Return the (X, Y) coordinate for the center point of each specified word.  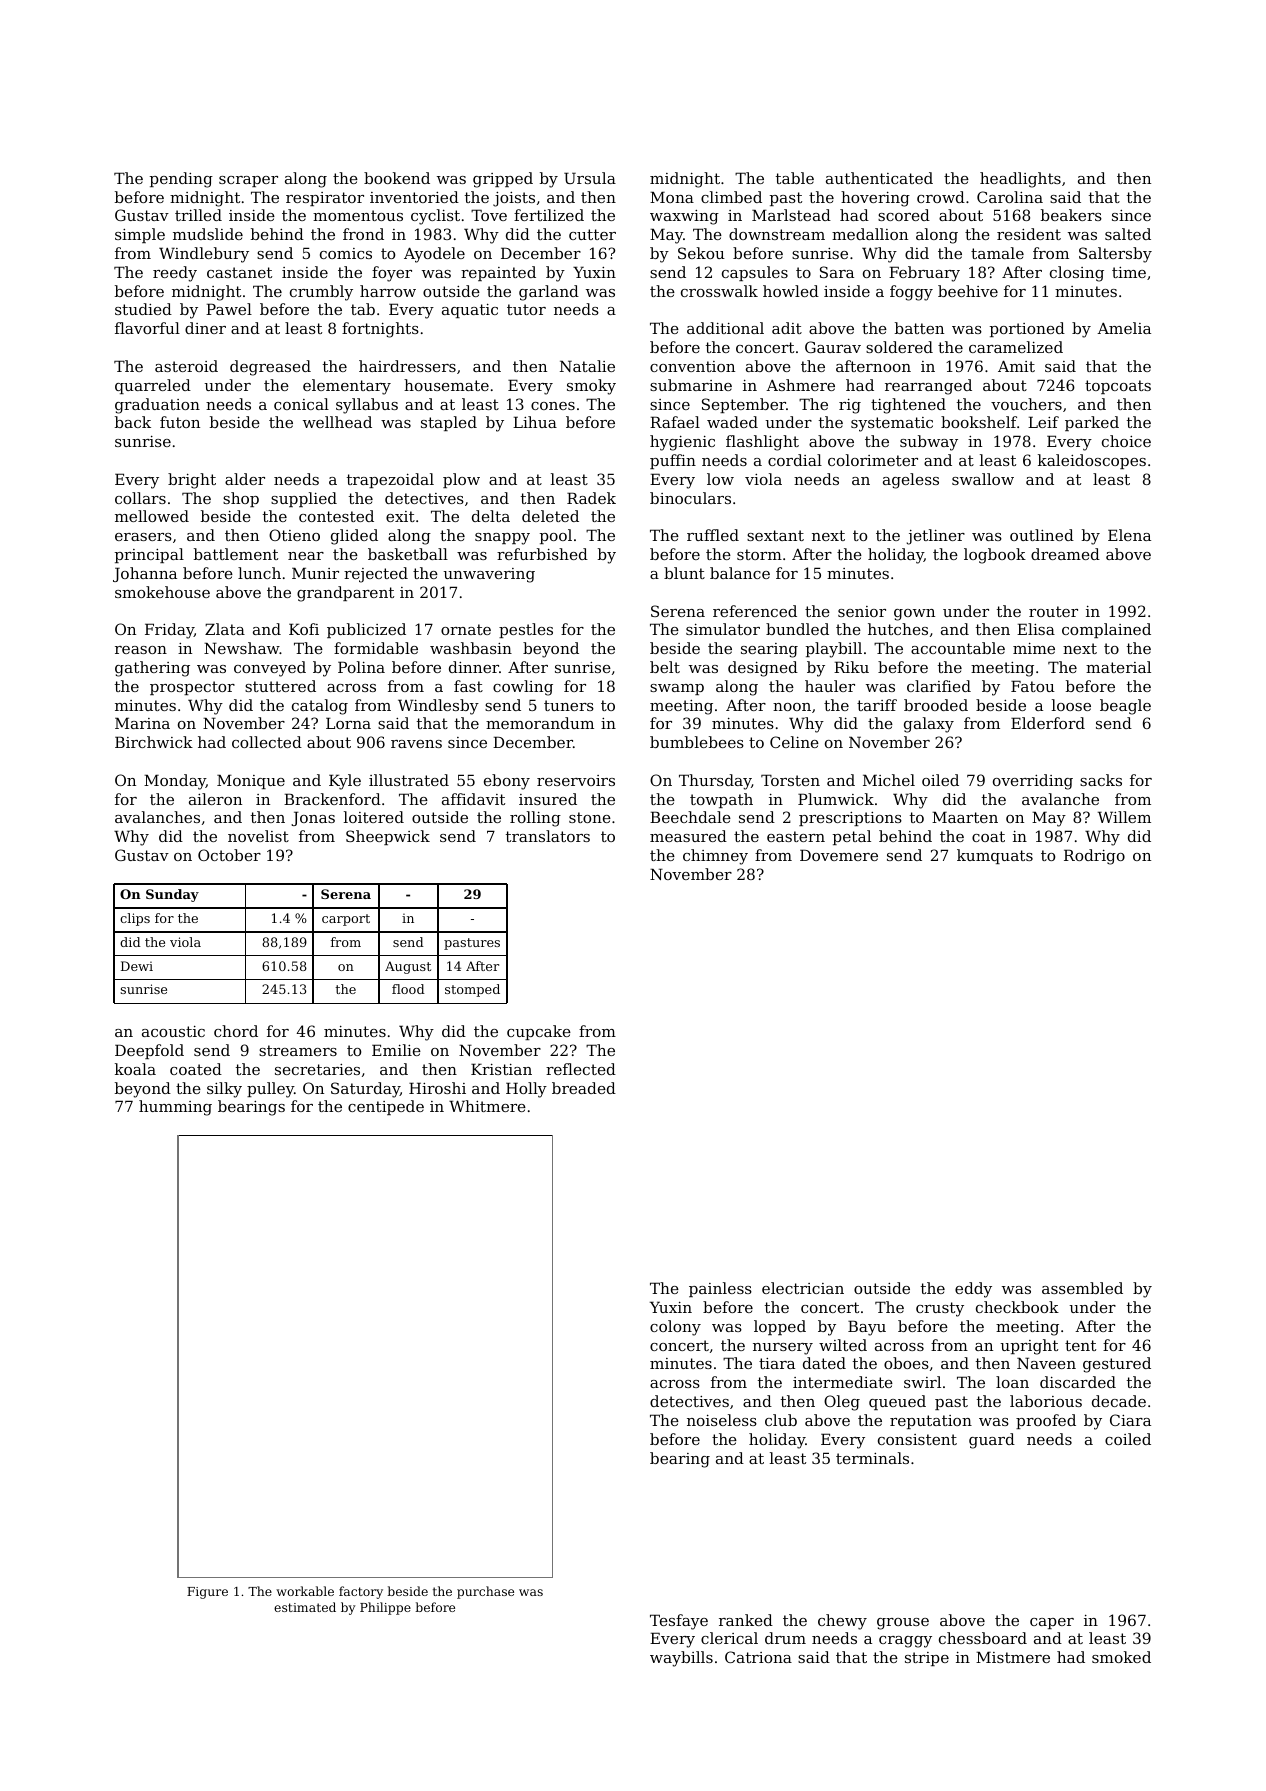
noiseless (722, 1420)
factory (361, 1592)
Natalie (587, 366)
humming (175, 1108)
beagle (1125, 707)
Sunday (172, 895)
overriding (1033, 782)
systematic (892, 424)
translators (548, 836)
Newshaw (242, 648)
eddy (973, 1290)
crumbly (321, 293)
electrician (803, 1288)
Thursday (715, 782)
